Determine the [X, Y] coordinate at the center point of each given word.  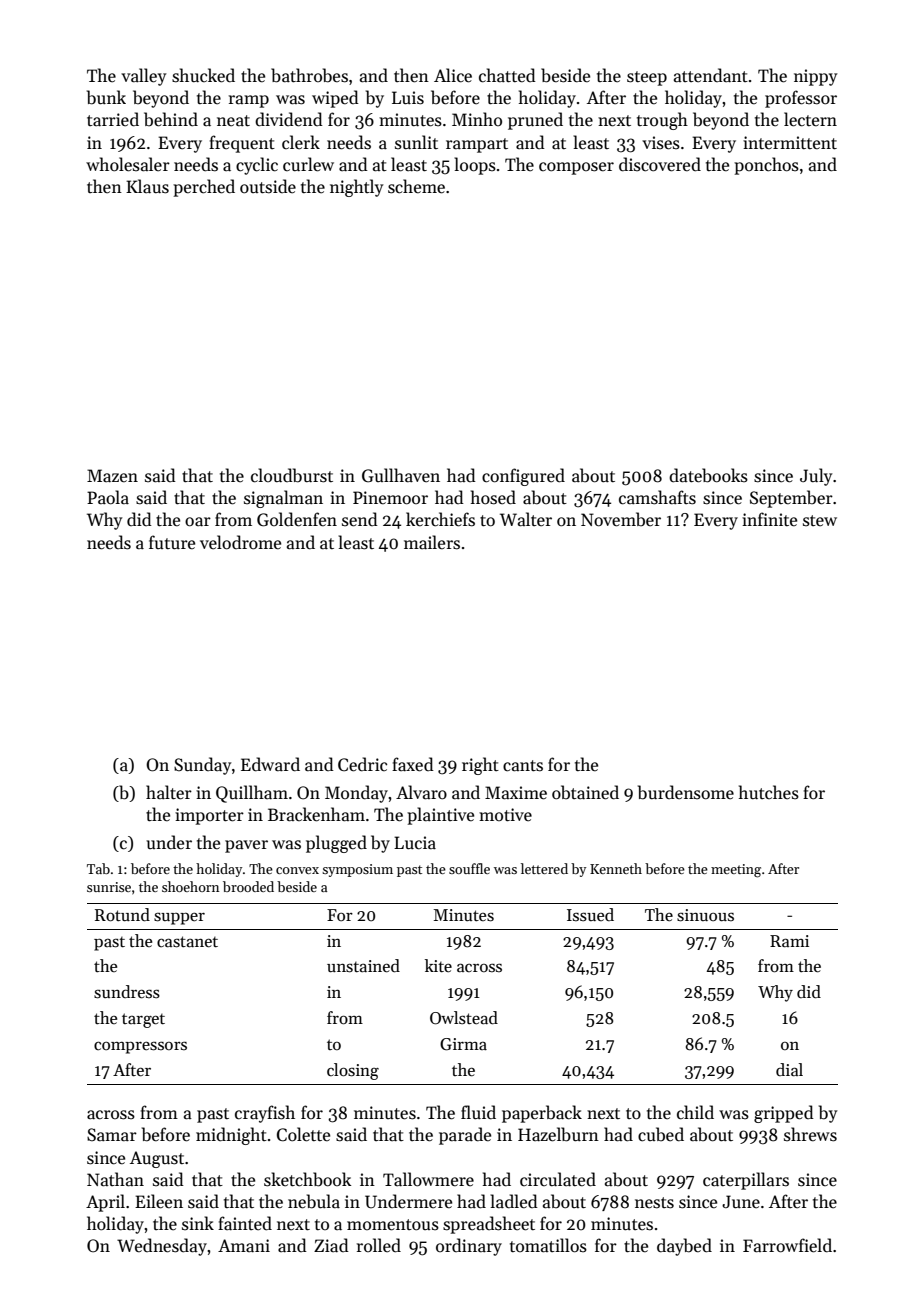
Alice [453, 75]
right [480, 766]
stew [820, 521]
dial [789, 1070]
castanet [187, 942]
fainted [245, 1223]
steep [647, 78]
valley [144, 77]
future [172, 542]
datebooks [708, 475]
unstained [363, 966]
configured [523, 477]
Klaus [147, 186]
